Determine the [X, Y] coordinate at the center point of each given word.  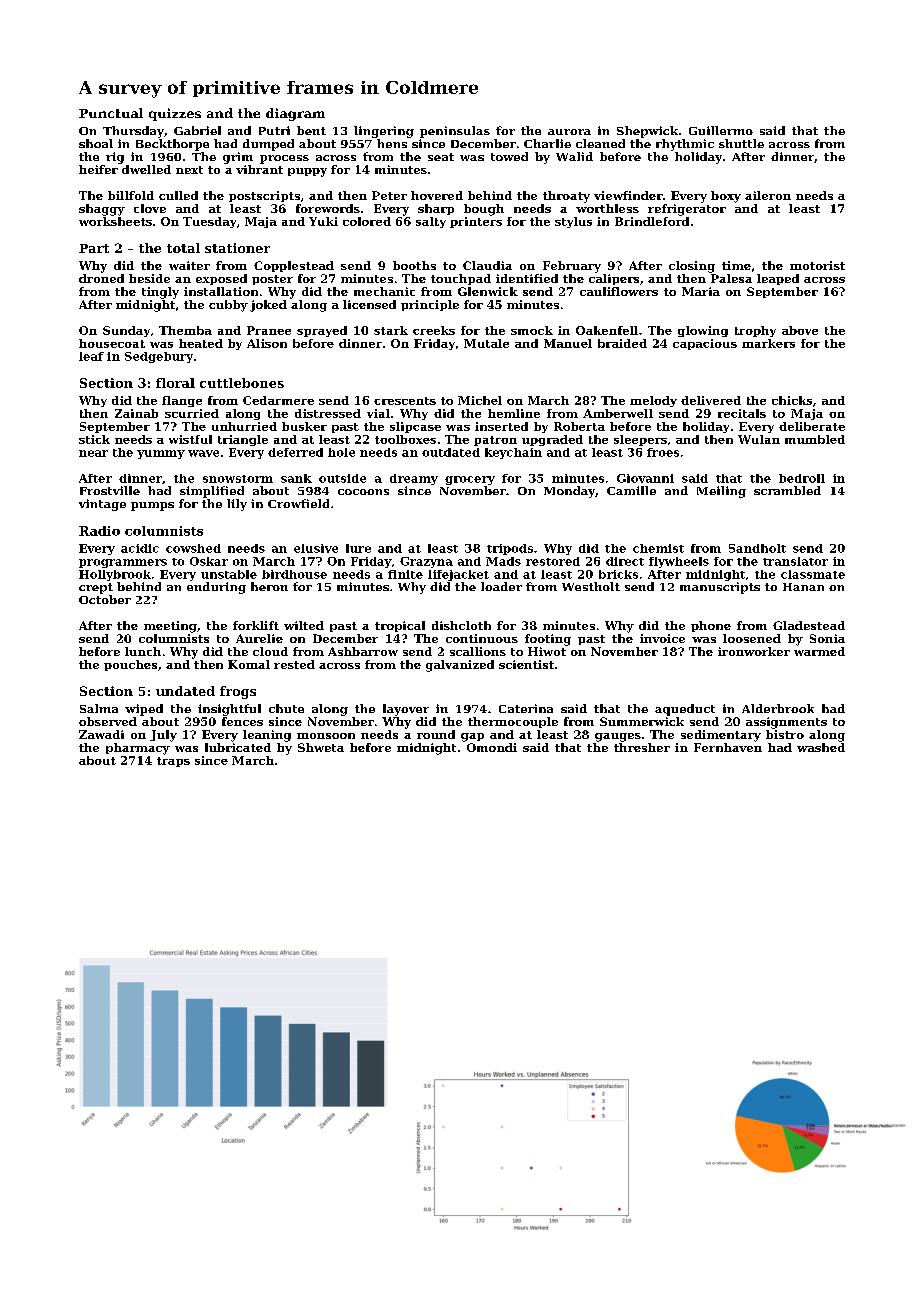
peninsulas [455, 132]
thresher [642, 747]
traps [173, 762]
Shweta [321, 747]
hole [341, 452]
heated [201, 343]
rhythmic [685, 145]
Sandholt [757, 548]
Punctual [111, 113]
